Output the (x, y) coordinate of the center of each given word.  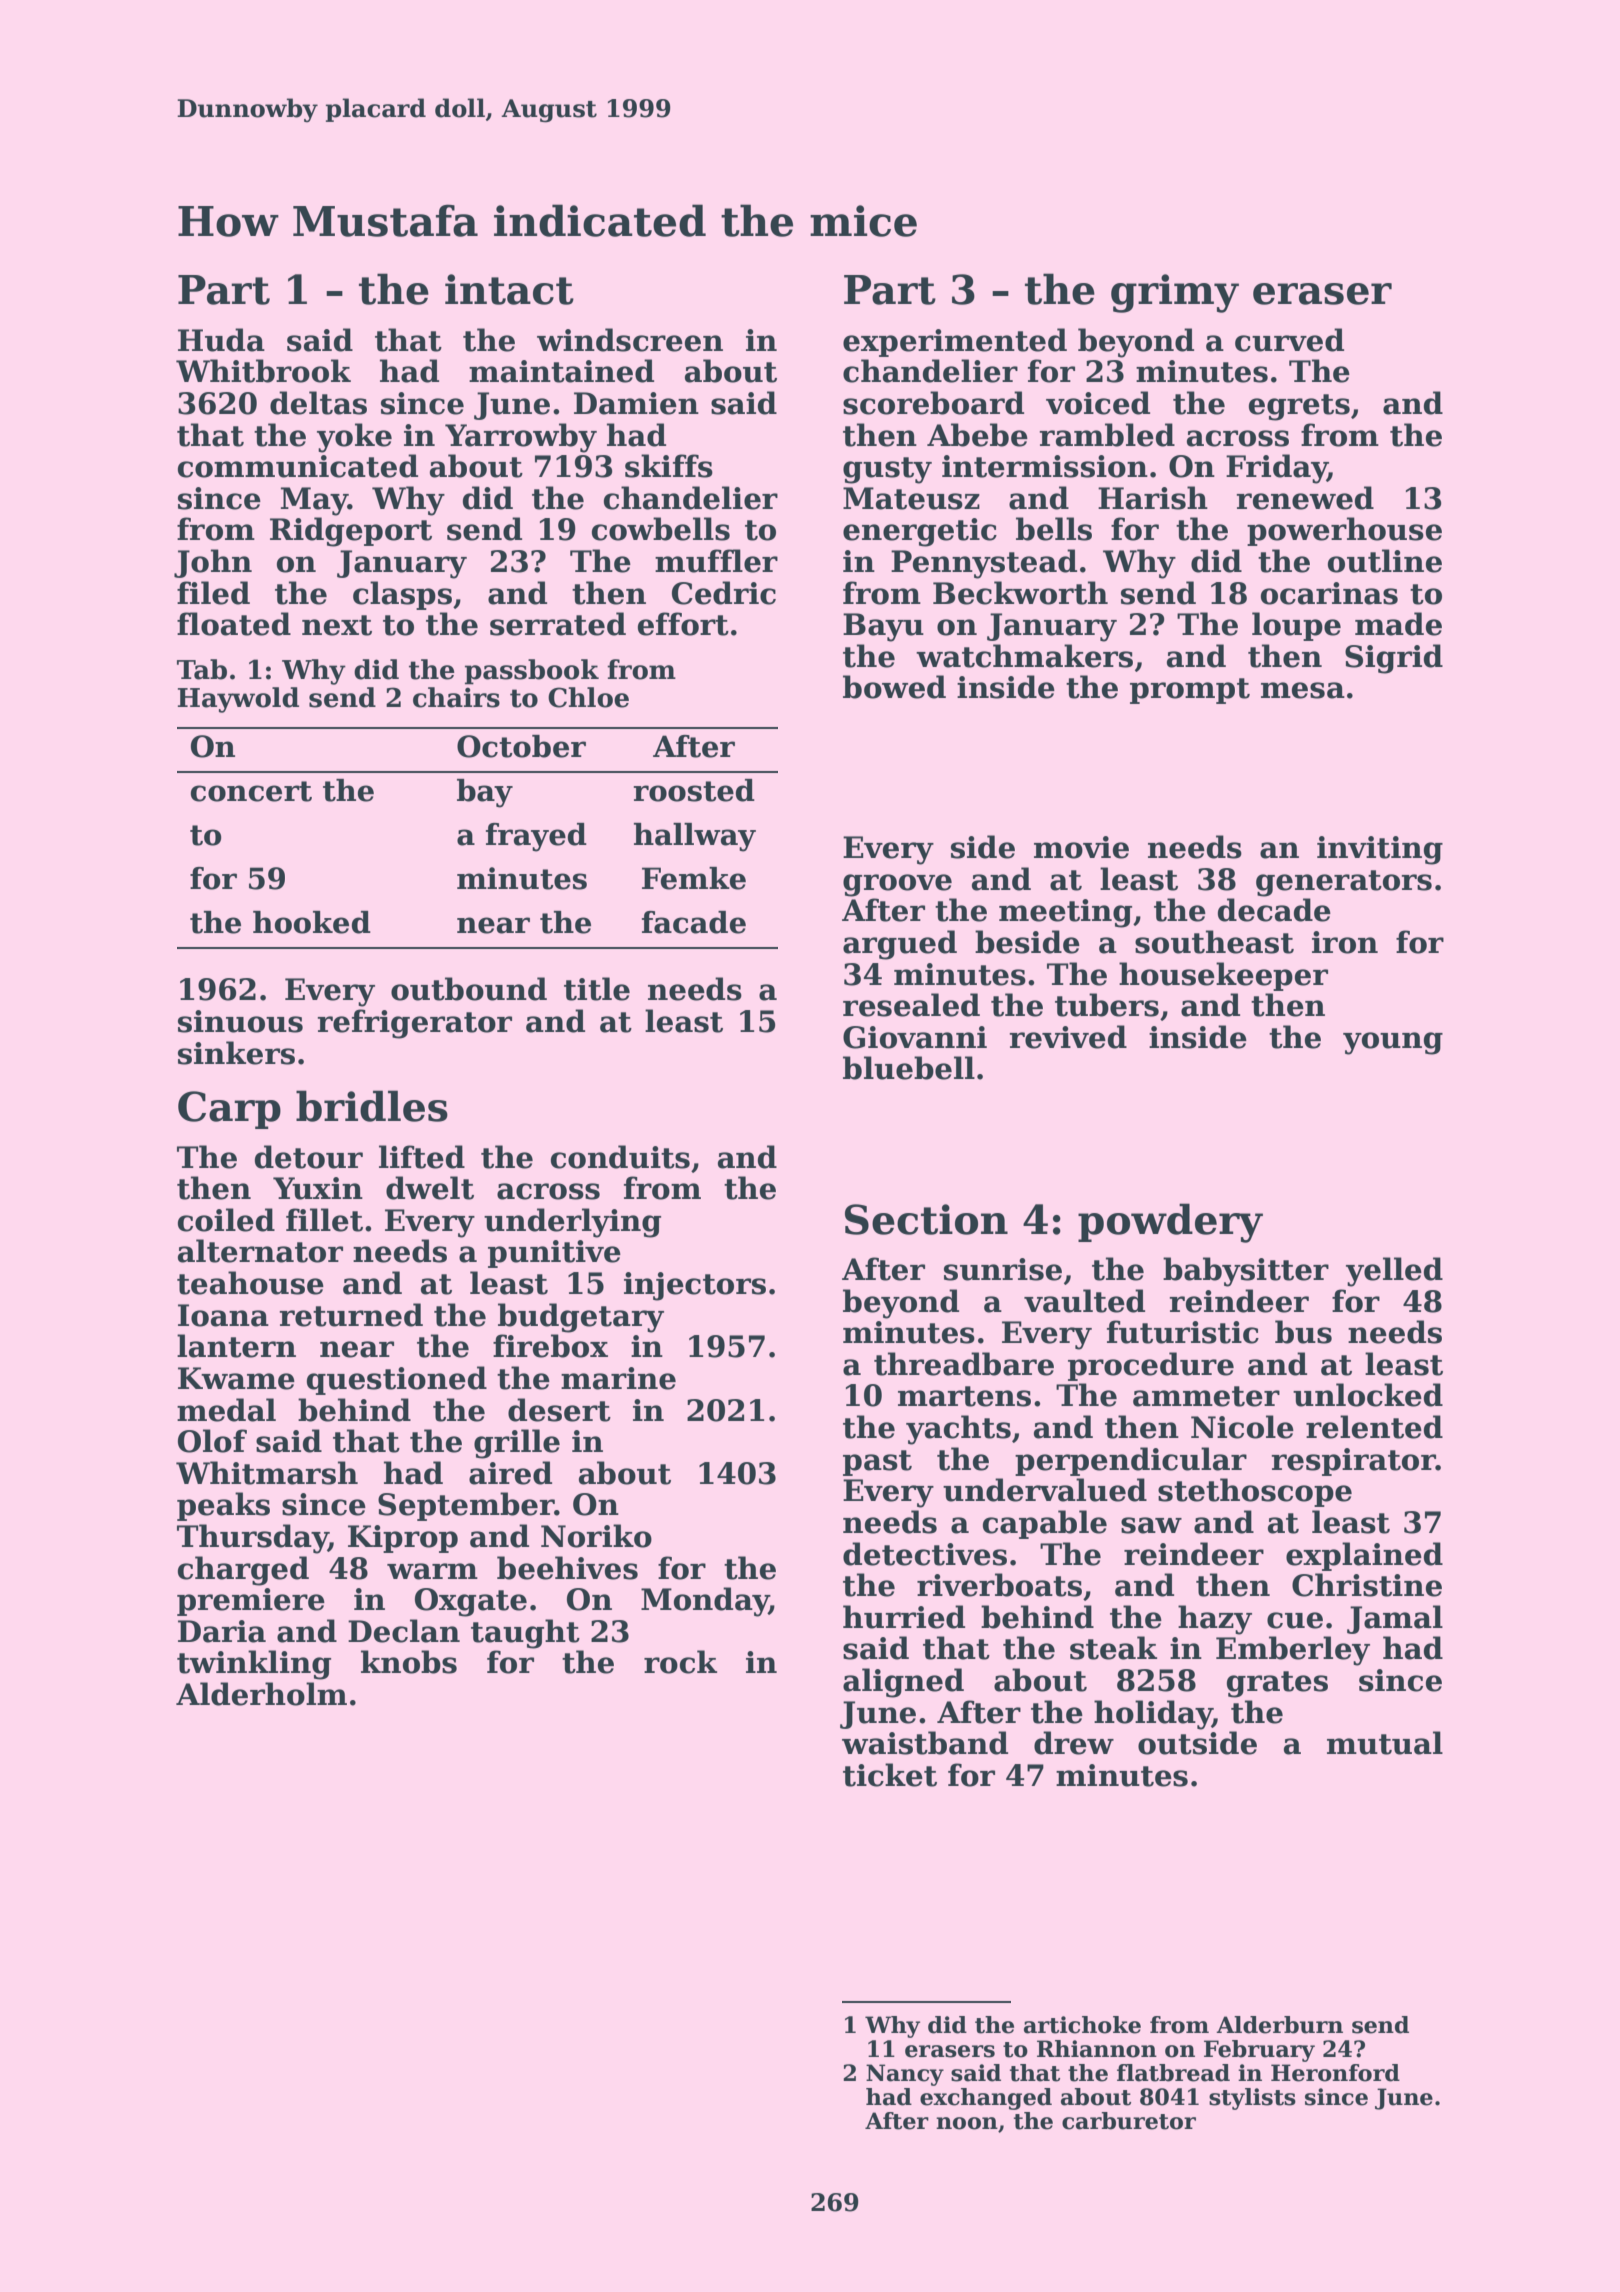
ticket (890, 1775)
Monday (705, 1602)
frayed (536, 837)
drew (1074, 1743)
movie (1081, 847)
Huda (221, 340)
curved (1289, 340)
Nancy (905, 2075)
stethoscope (1255, 1492)
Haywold (238, 700)
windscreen (630, 340)
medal (226, 1410)
